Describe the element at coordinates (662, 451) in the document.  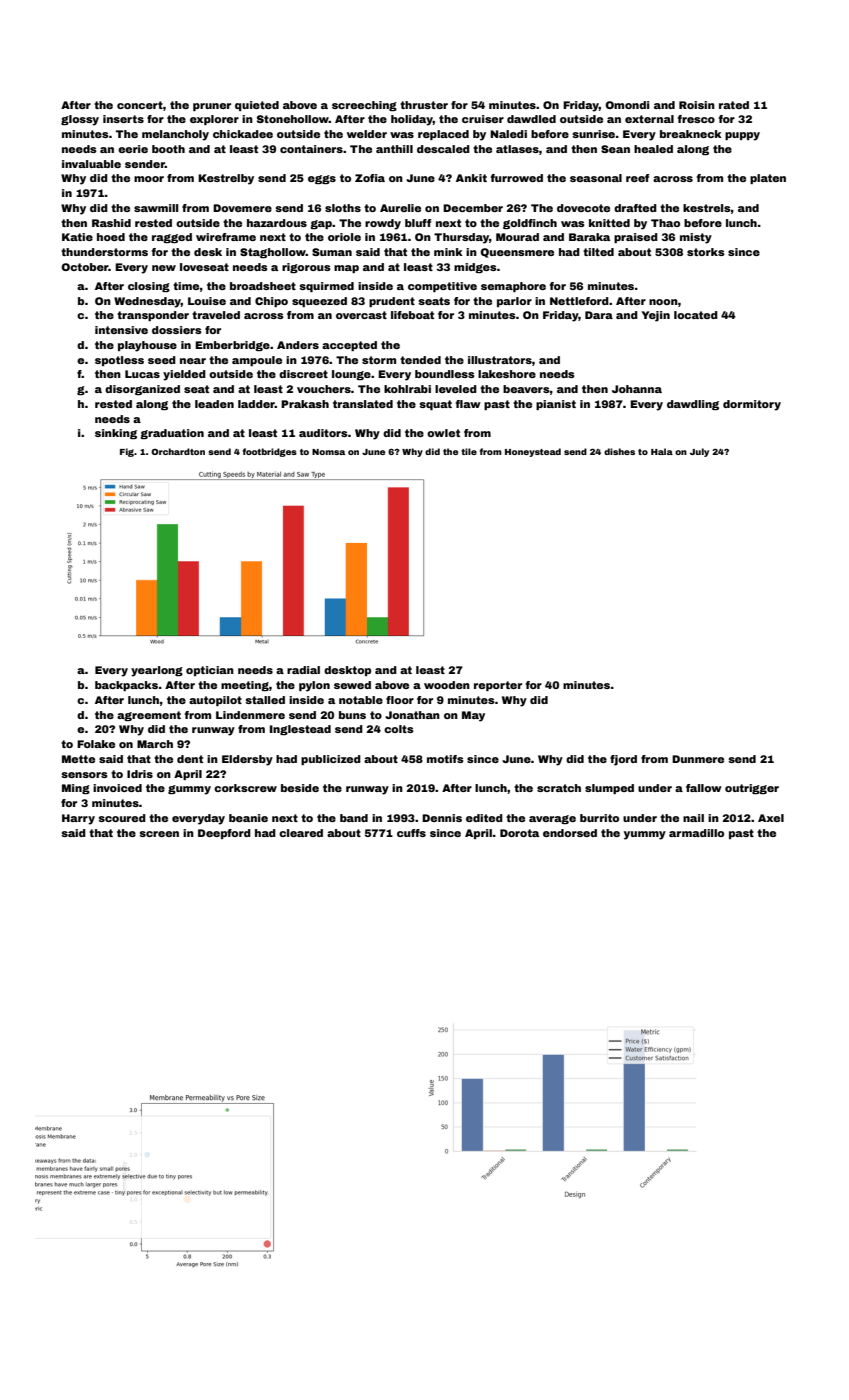
I see `Hala` at that location.
